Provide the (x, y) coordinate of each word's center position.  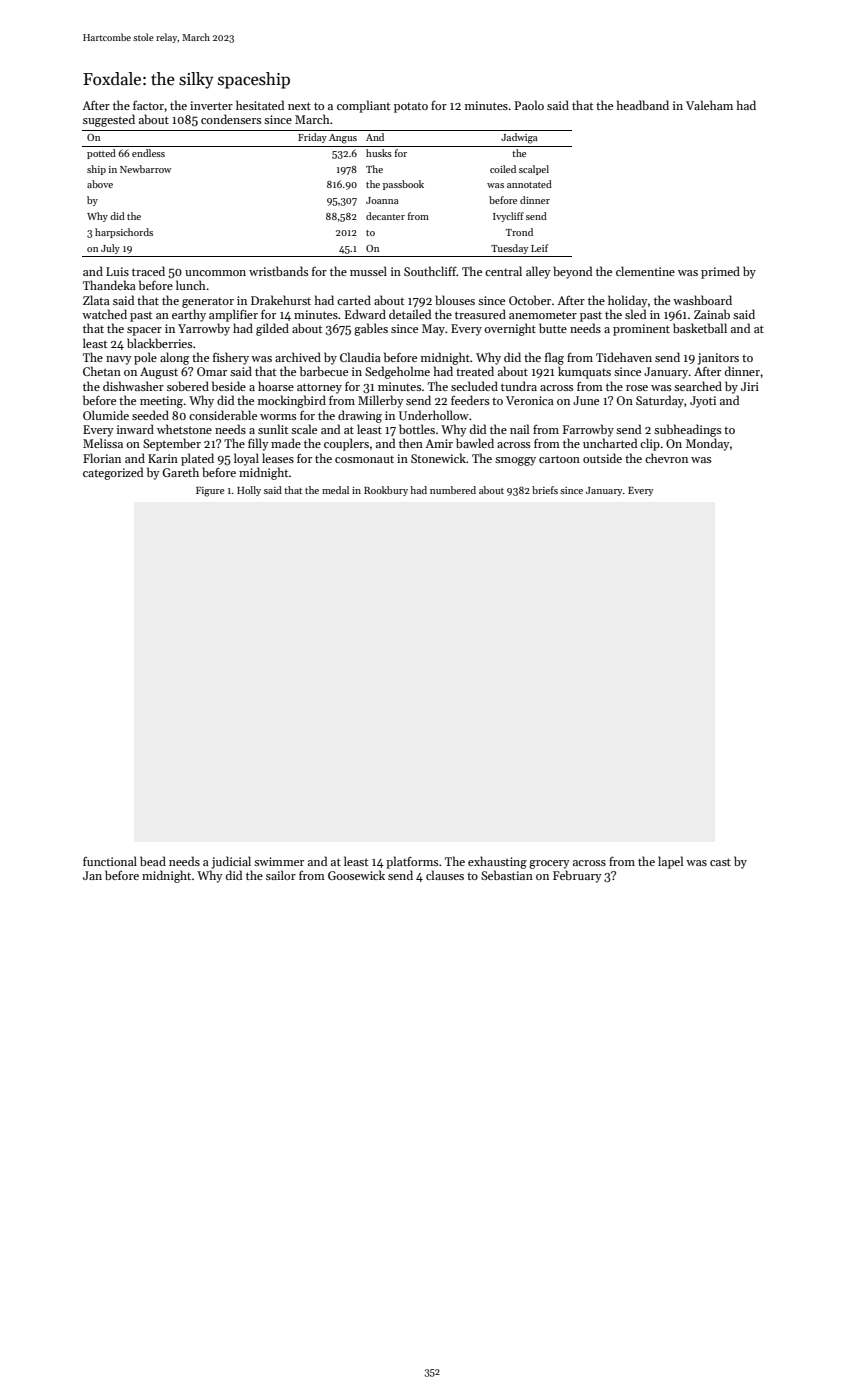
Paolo (529, 105)
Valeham (709, 105)
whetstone (184, 429)
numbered (453, 490)
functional (110, 861)
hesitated (260, 105)
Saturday (660, 401)
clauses (445, 875)
